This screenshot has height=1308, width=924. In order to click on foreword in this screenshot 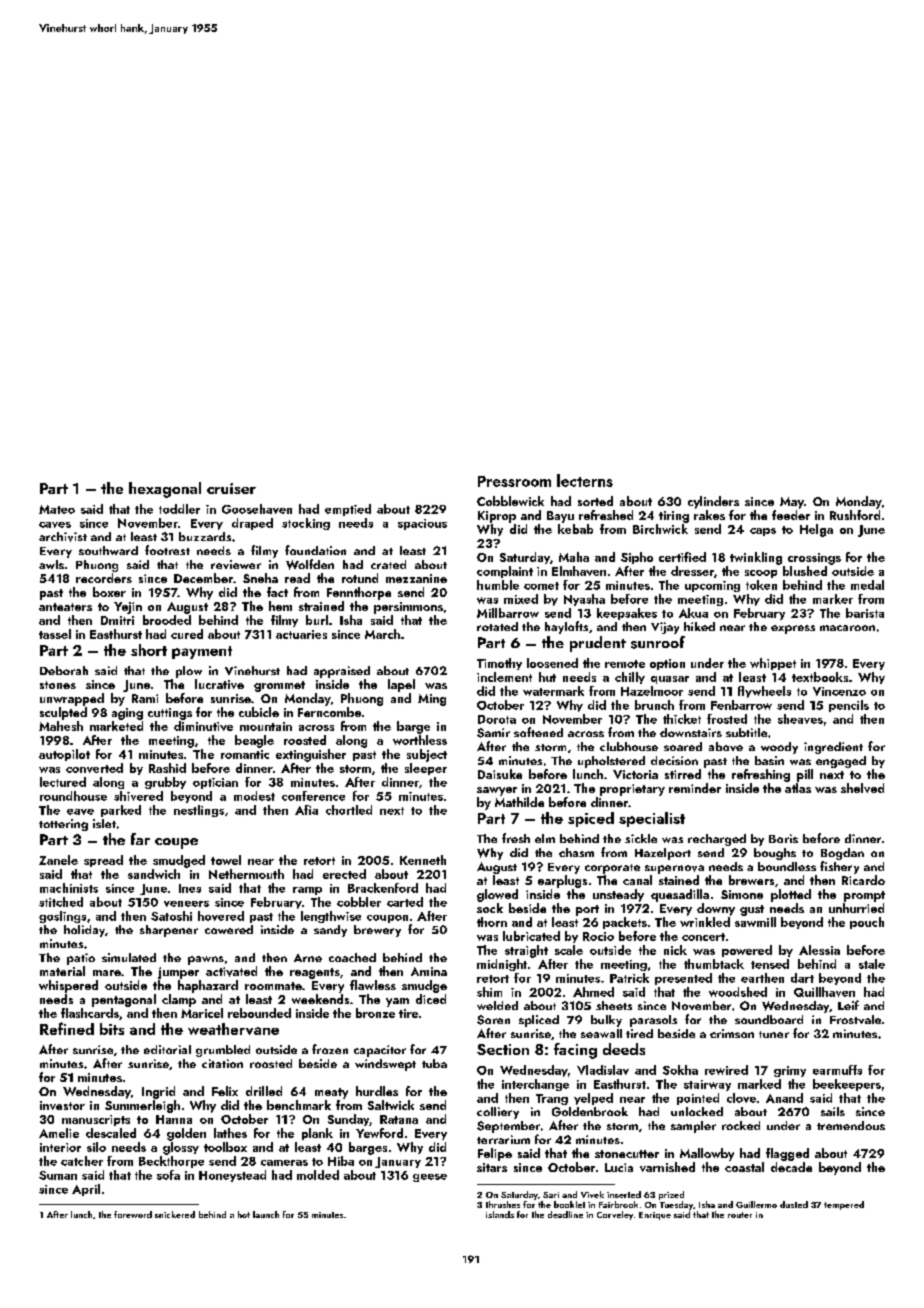, I will do `click(133, 1214)`.
